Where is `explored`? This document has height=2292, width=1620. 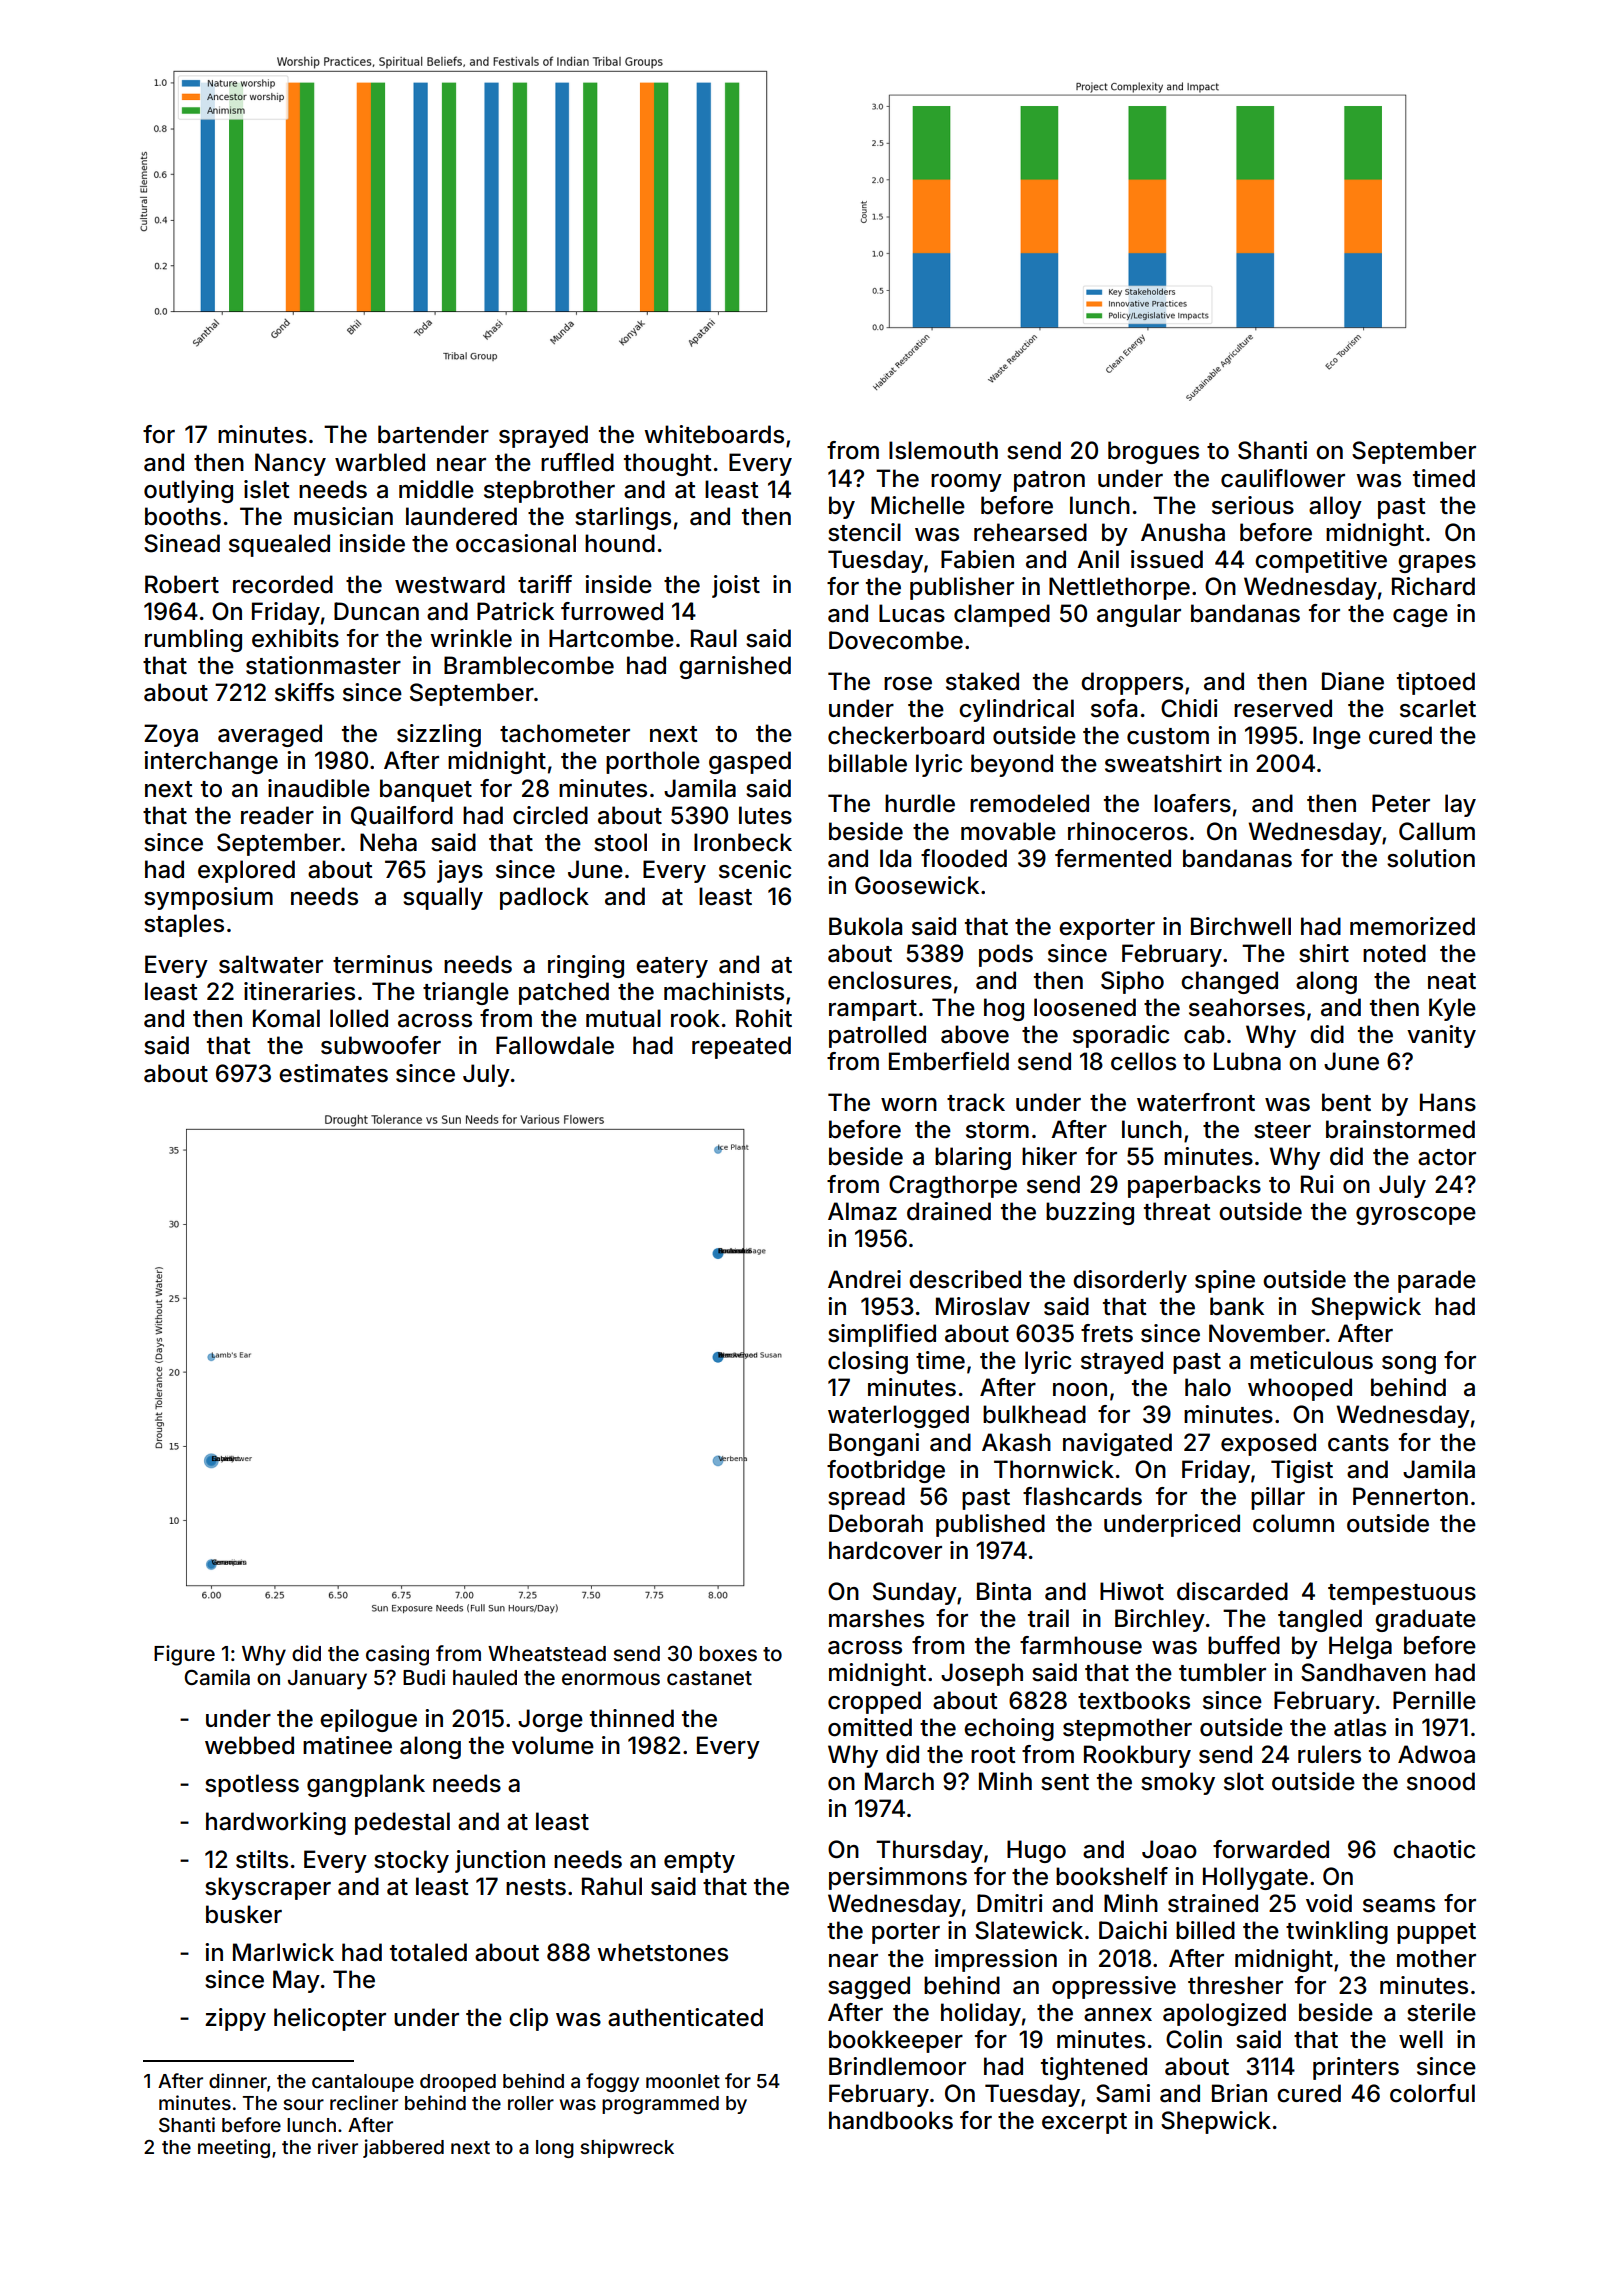 explored is located at coordinates (246, 871).
